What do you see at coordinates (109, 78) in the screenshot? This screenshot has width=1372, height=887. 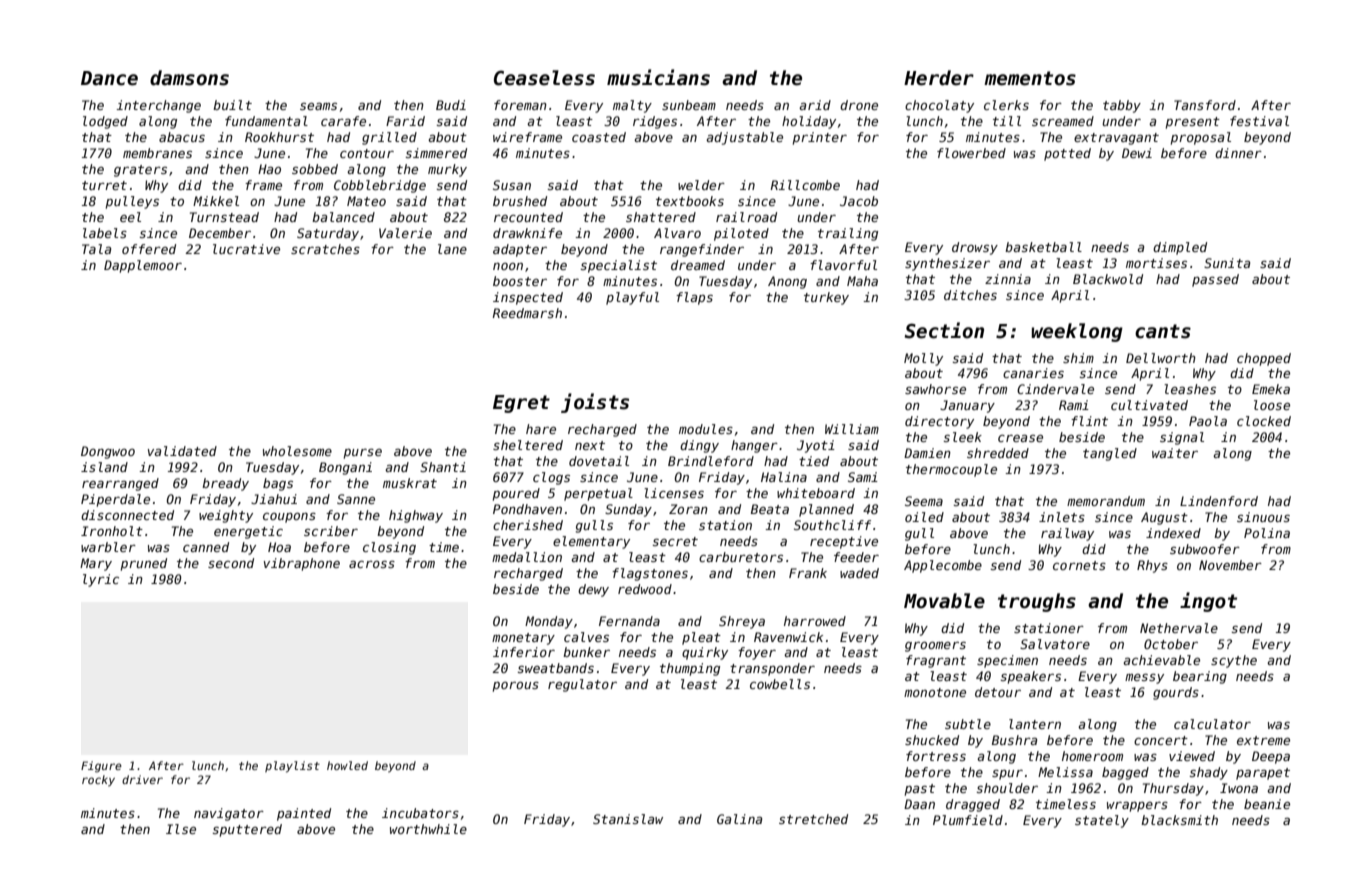 I see `Dance` at bounding box center [109, 78].
